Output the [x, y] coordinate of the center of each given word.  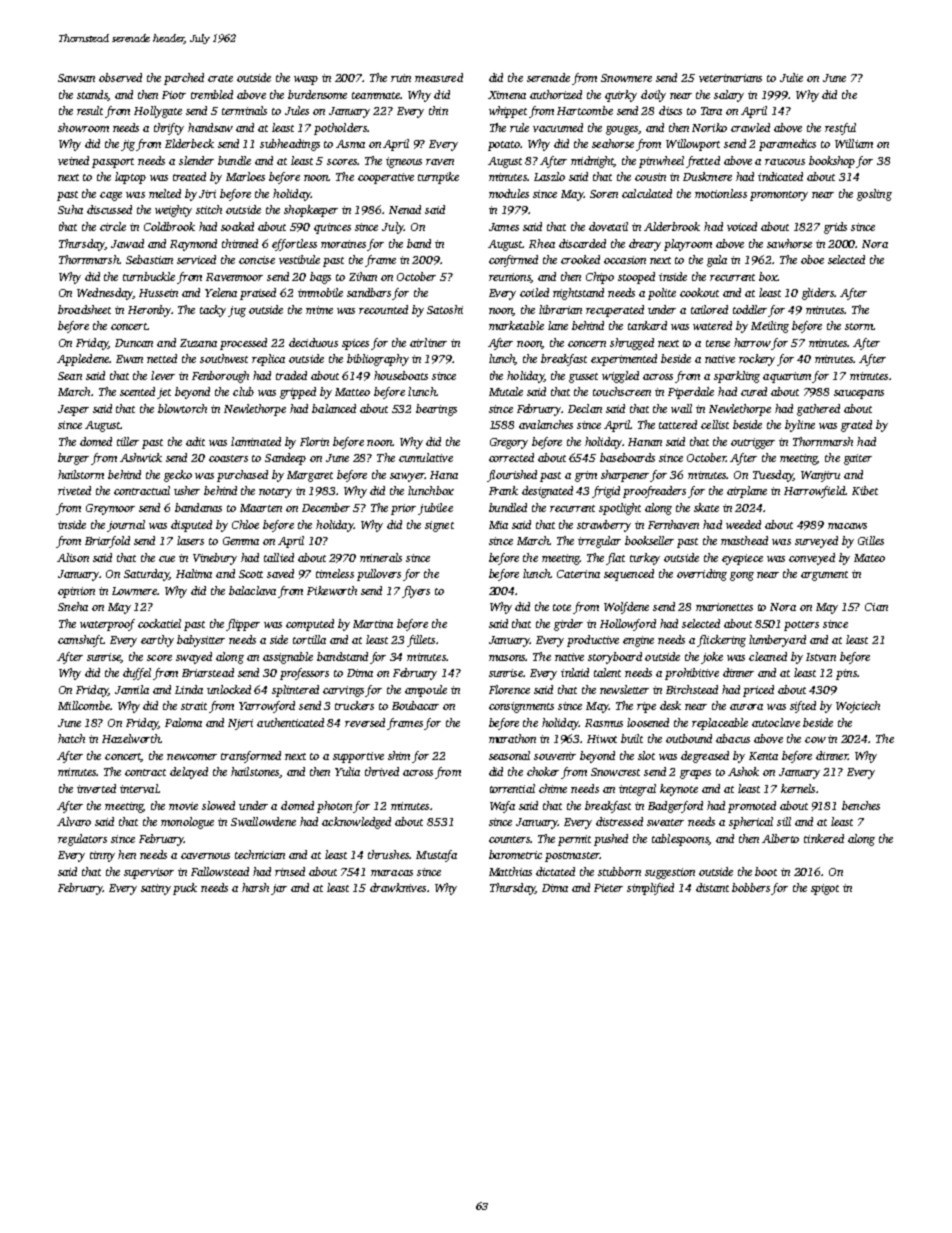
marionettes [724, 607]
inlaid [575, 672]
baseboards [627, 457]
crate [220, 78]
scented [137, 391]
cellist [715, 424]
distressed [619, 821]
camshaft [81, 641]
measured [439, 77]
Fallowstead [220, 871]
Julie [791, 77]
